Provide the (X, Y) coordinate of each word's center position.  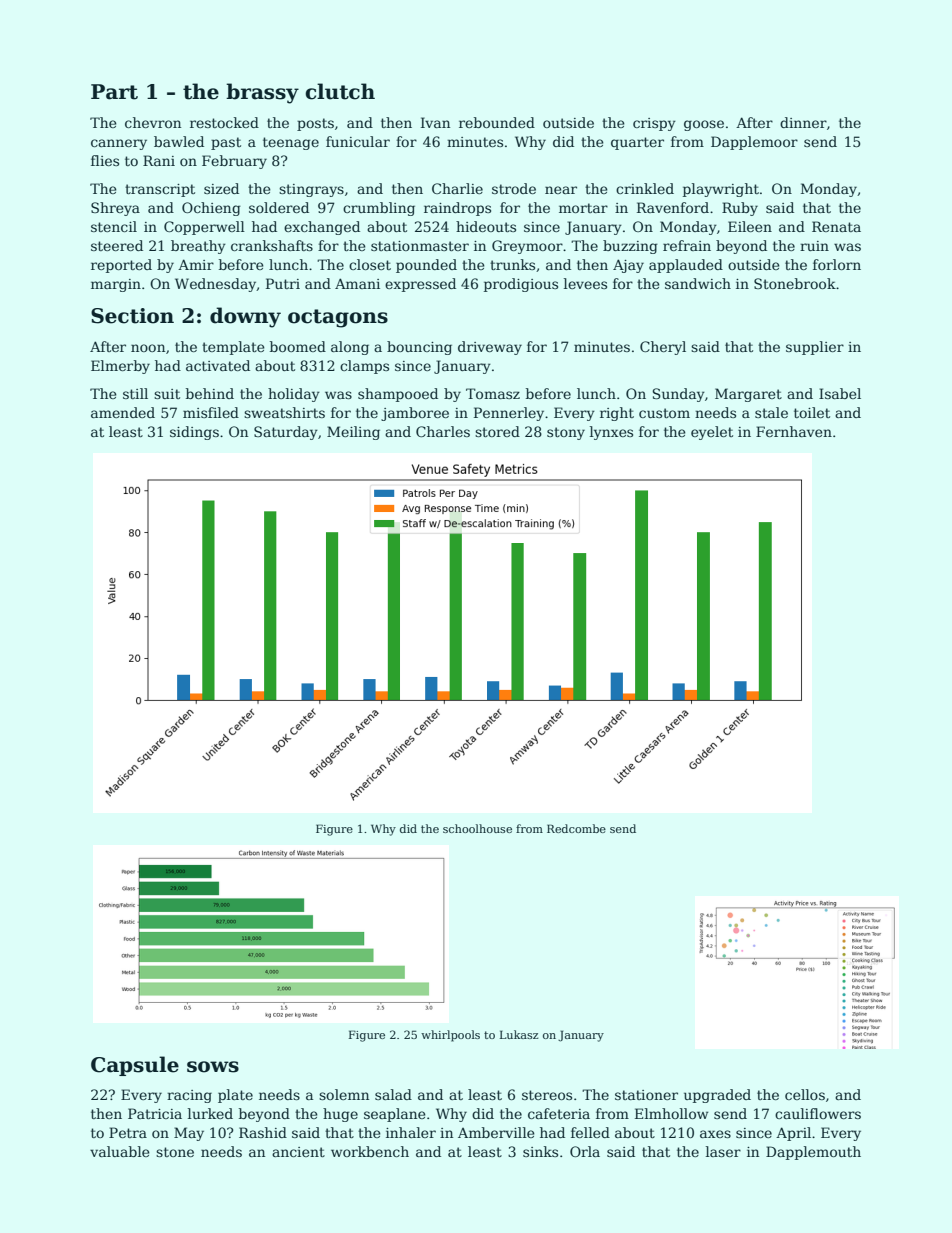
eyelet (712, 433)
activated (218, 365)
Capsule (135, 1066)
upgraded (717, 1096)
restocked (224, 122)
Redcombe (576, 828)
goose (704, 125)
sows (213, 1067)
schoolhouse (477, 828)
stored (497, 431)
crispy (654, 124)
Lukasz (519, 1034)
